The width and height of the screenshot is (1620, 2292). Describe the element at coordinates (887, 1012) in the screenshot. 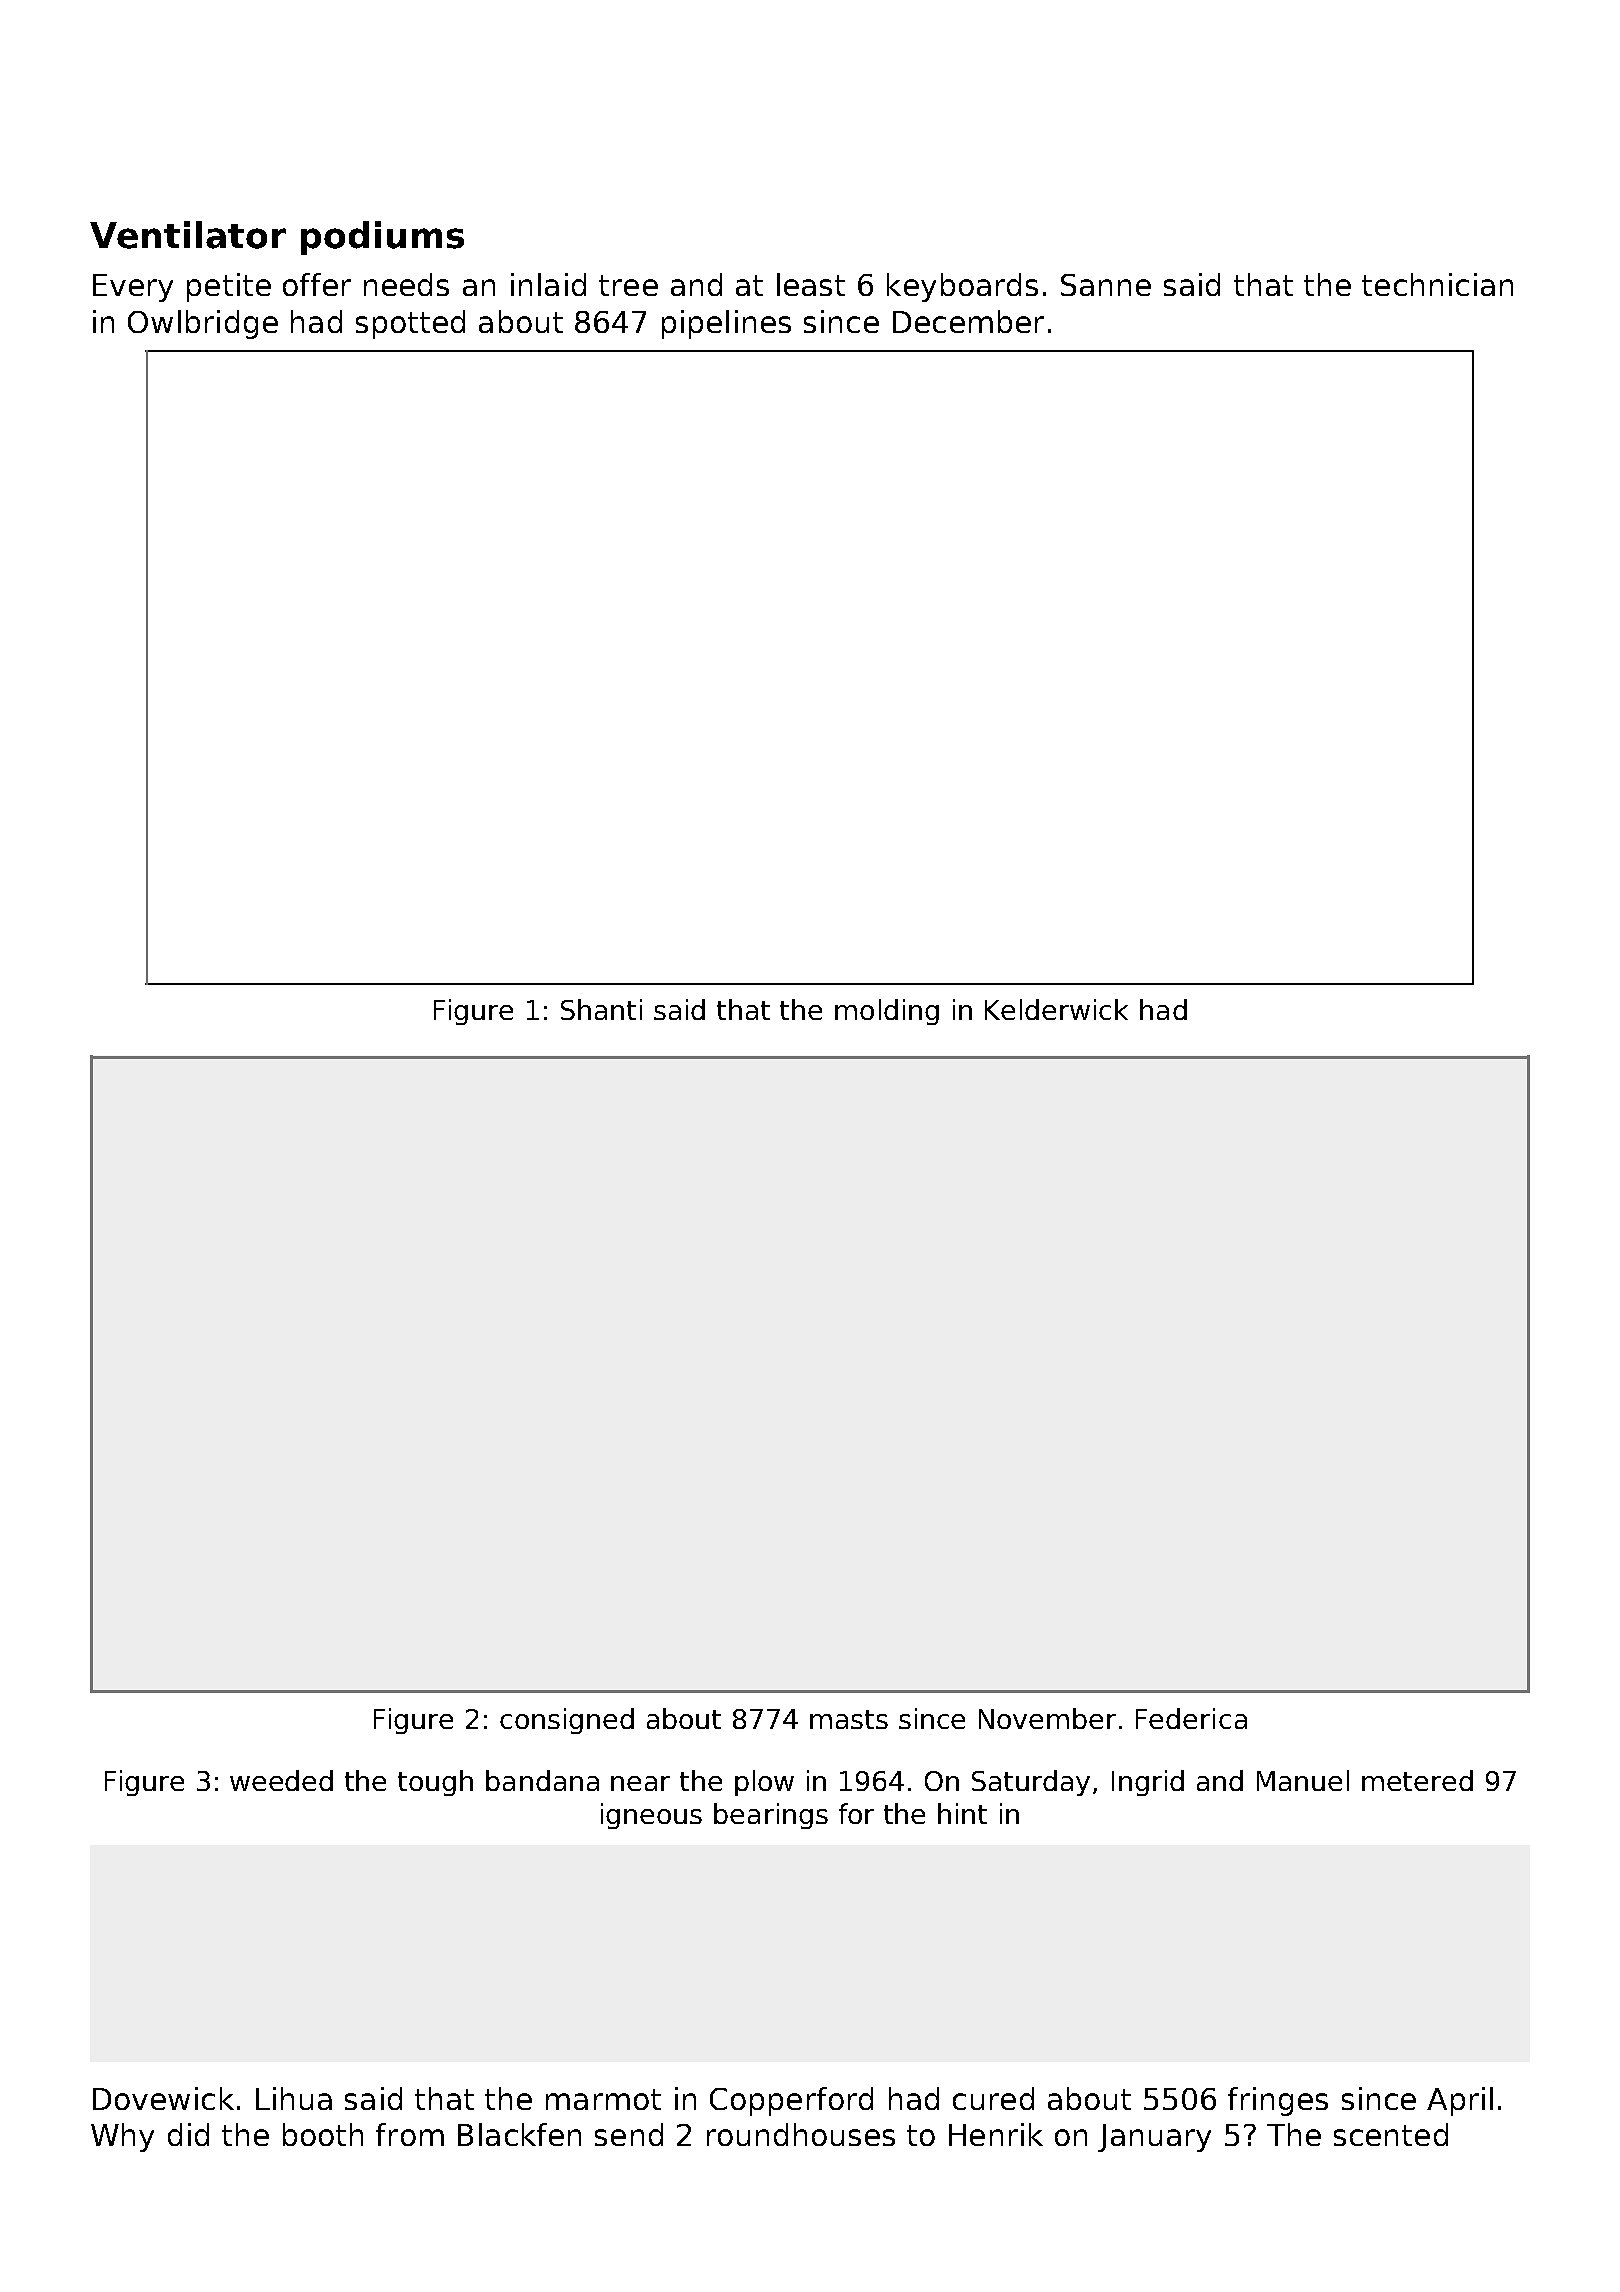

I see `molding` at that location.
